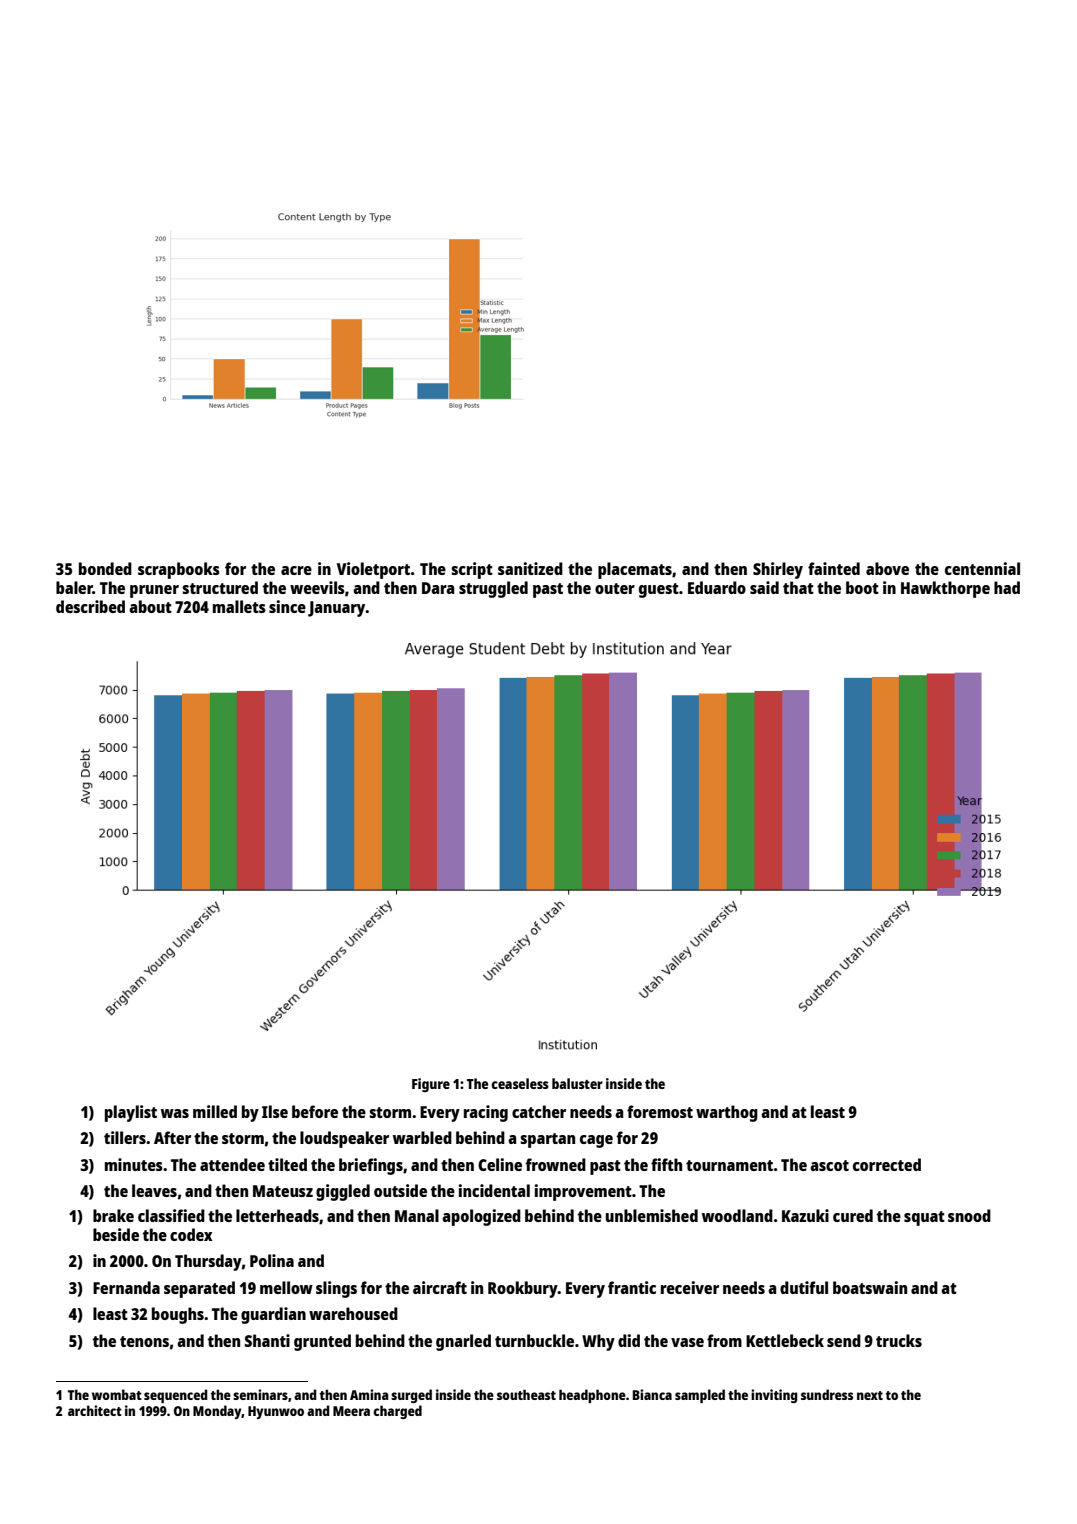 Image resolution: width=1077 pixels, height=1524 pixels. I want to click on described, so click(90, 606).
